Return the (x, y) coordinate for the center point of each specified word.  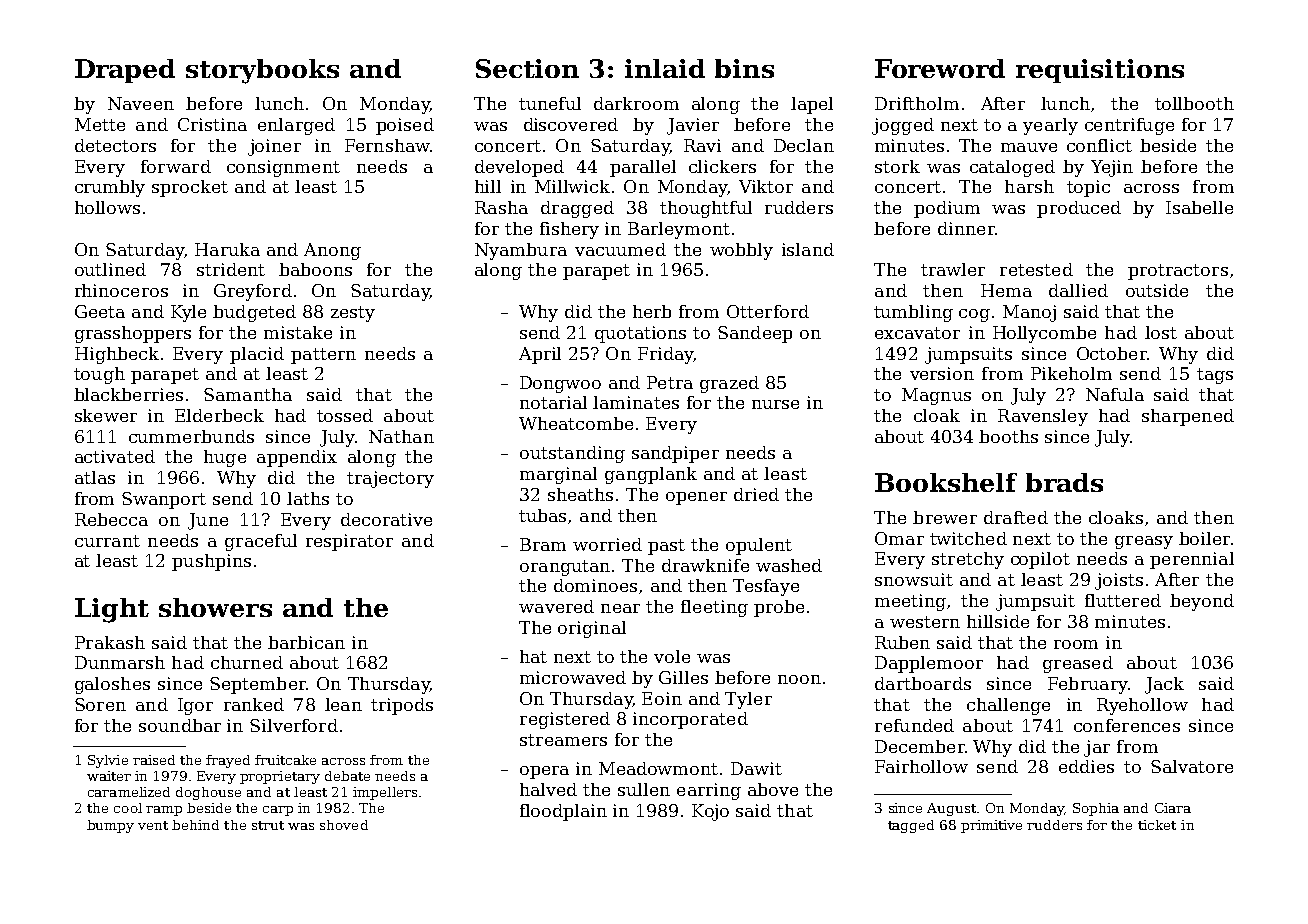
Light (112, 610)
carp (278, 811)
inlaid (665, 68)
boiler (1204, 538)
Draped (125, 71)
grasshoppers (133, 334)
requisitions (1100, 71)
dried (756, 494)
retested (1036, 269)
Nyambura (521, 251)
